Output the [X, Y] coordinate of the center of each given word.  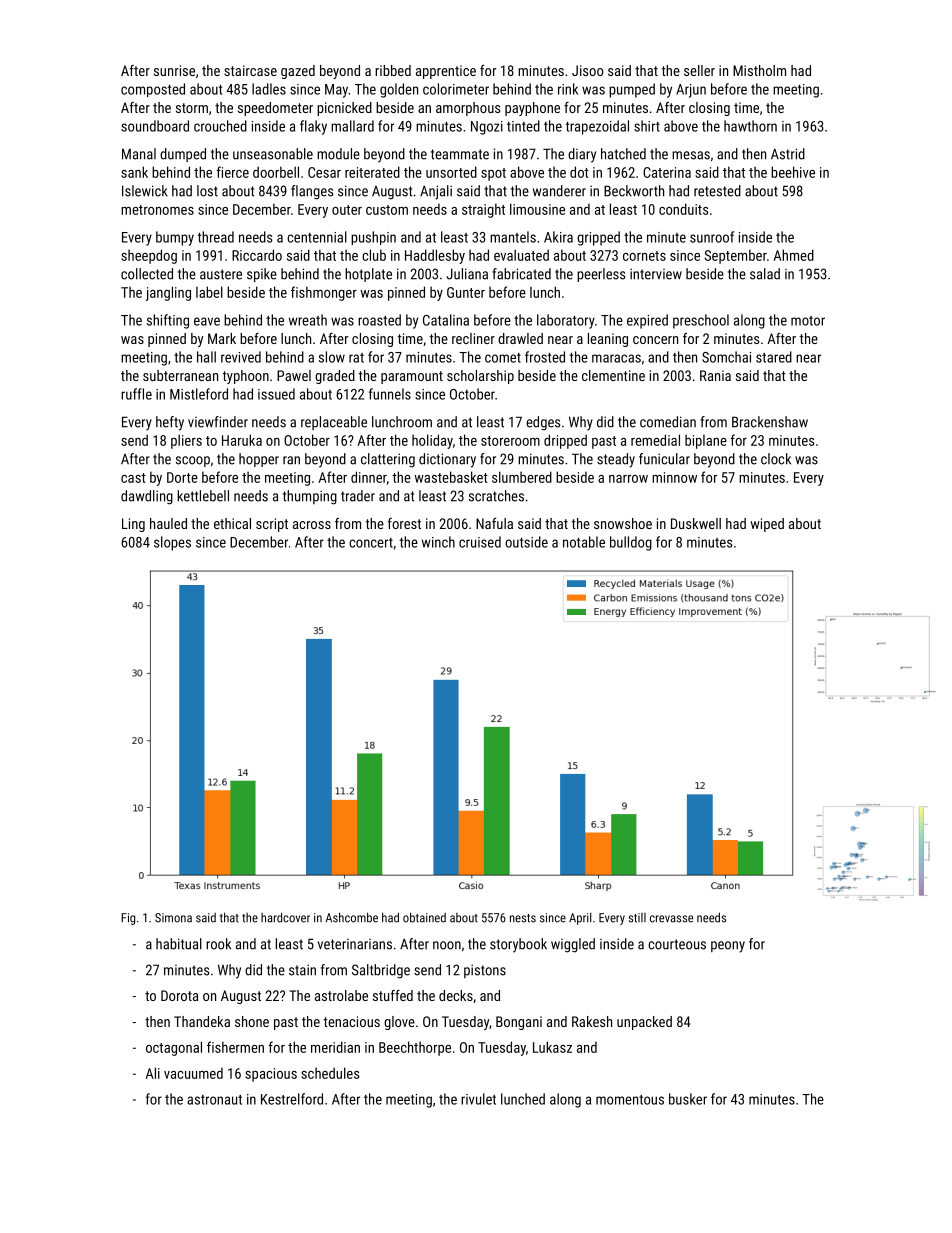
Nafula [494, 523]
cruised [480, 542]
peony [728, 947]
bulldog [631, 543]
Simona [173, 918]
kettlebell [203, 496]
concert [371, 543]
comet [503, 358]
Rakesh [592, 1021]
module [338, 154]
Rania [715, 375]
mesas [691, 155]
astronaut [214, 1100]
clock [776, 459]
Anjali [436, 192]
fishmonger [324, 293]
